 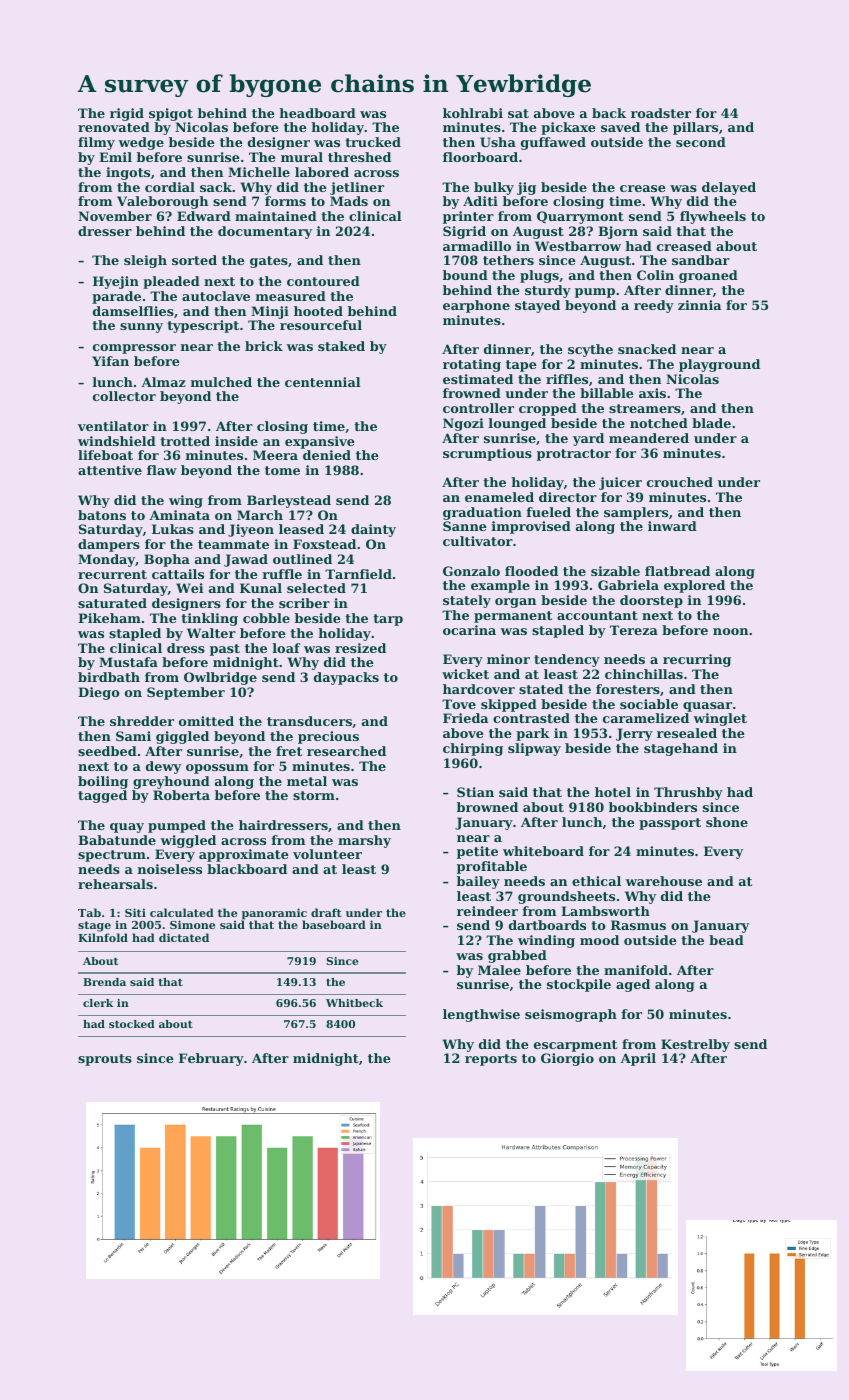 What do you see at coordinates (225, 650) in the screenshot?
I see `past` at bounding box center [225, 650].
